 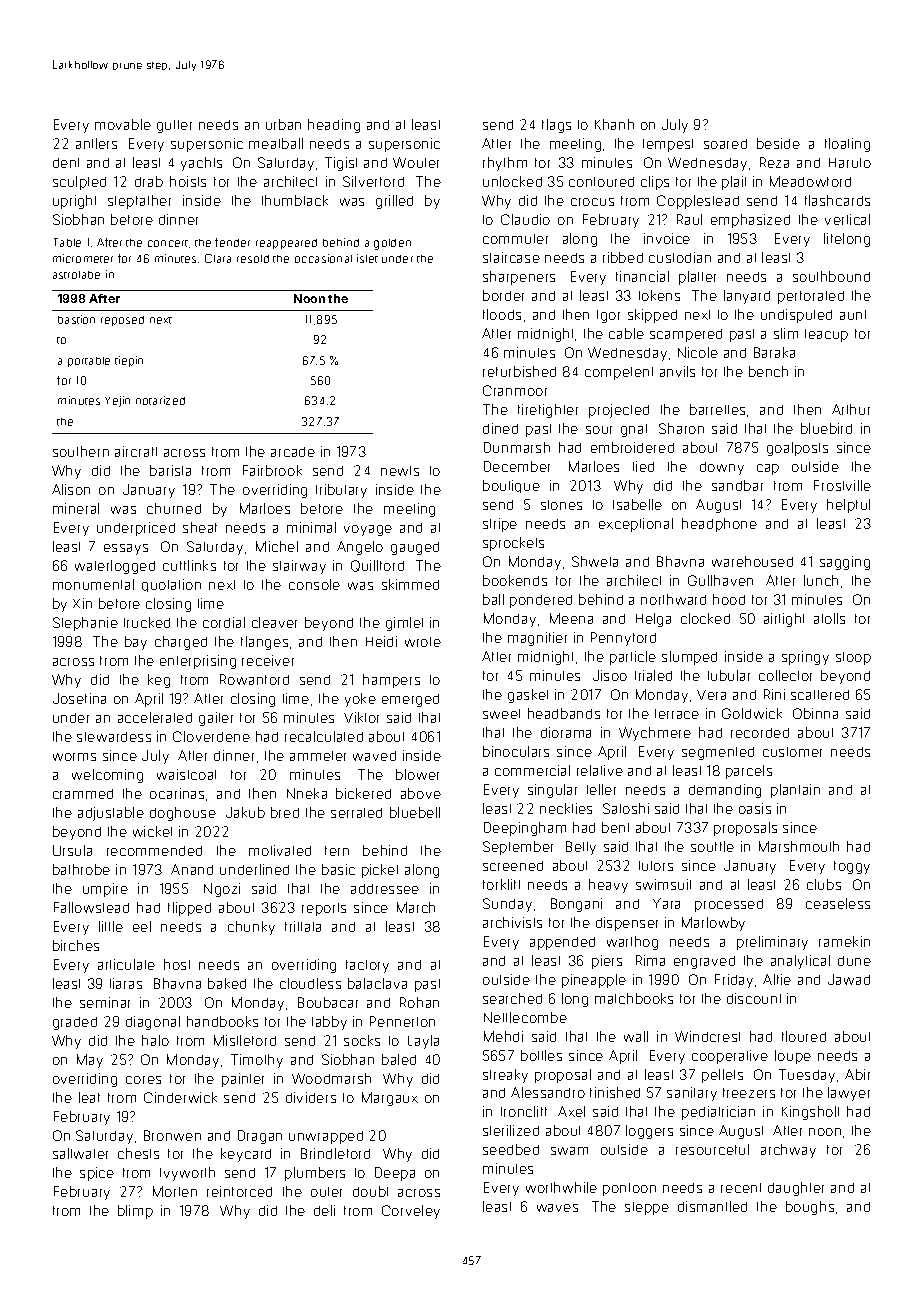 What do you see at coordinates (831, 276) in the document?
I see `southbound` at bounding box center [831, 276].
